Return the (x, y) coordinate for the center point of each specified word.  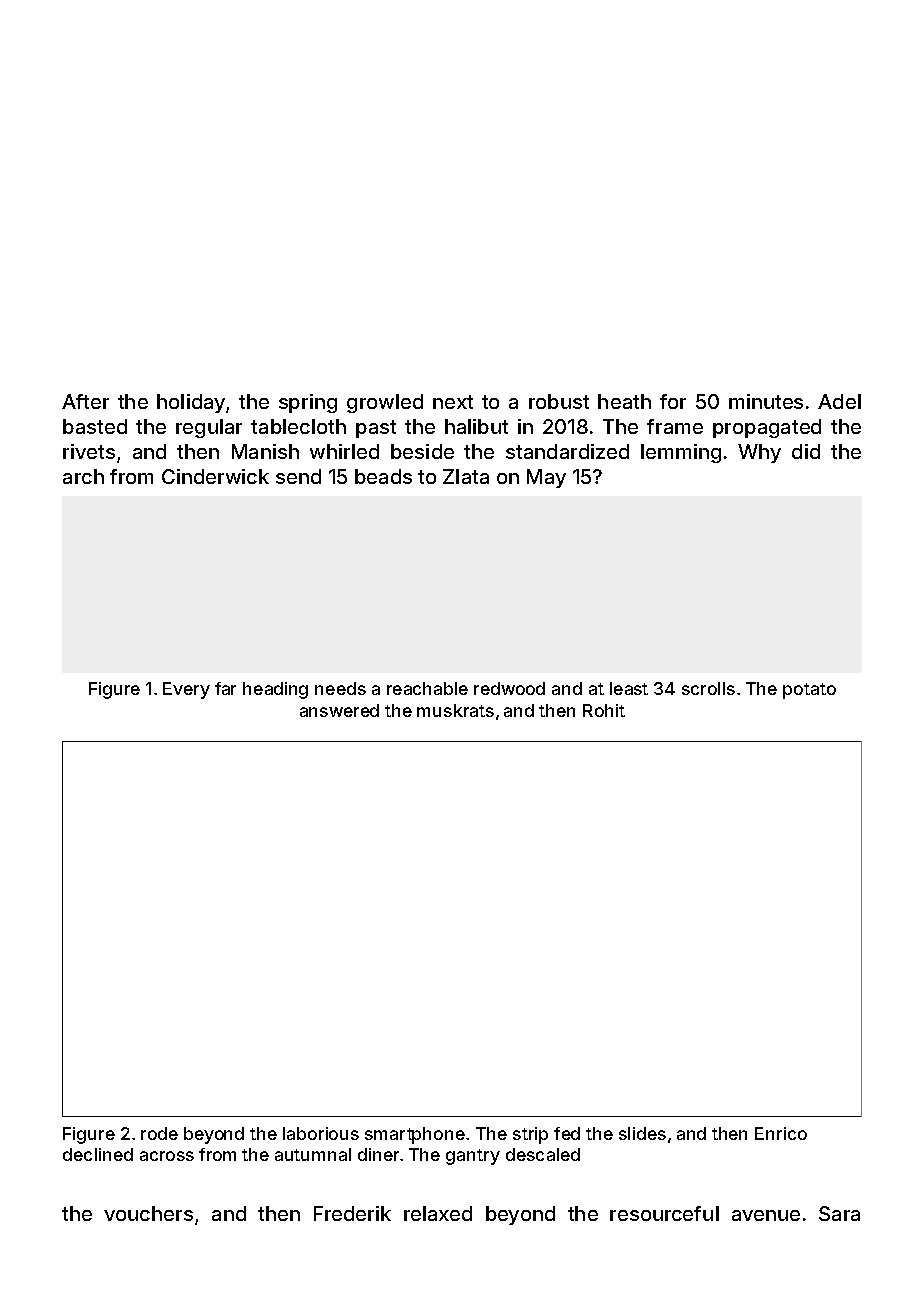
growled (385, 403)
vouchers (148, 1213)
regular (209, 428)
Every (186, 690)
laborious (321, 1133)
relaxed (438, 1213)
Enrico (781, 1133)
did (806, 451)
